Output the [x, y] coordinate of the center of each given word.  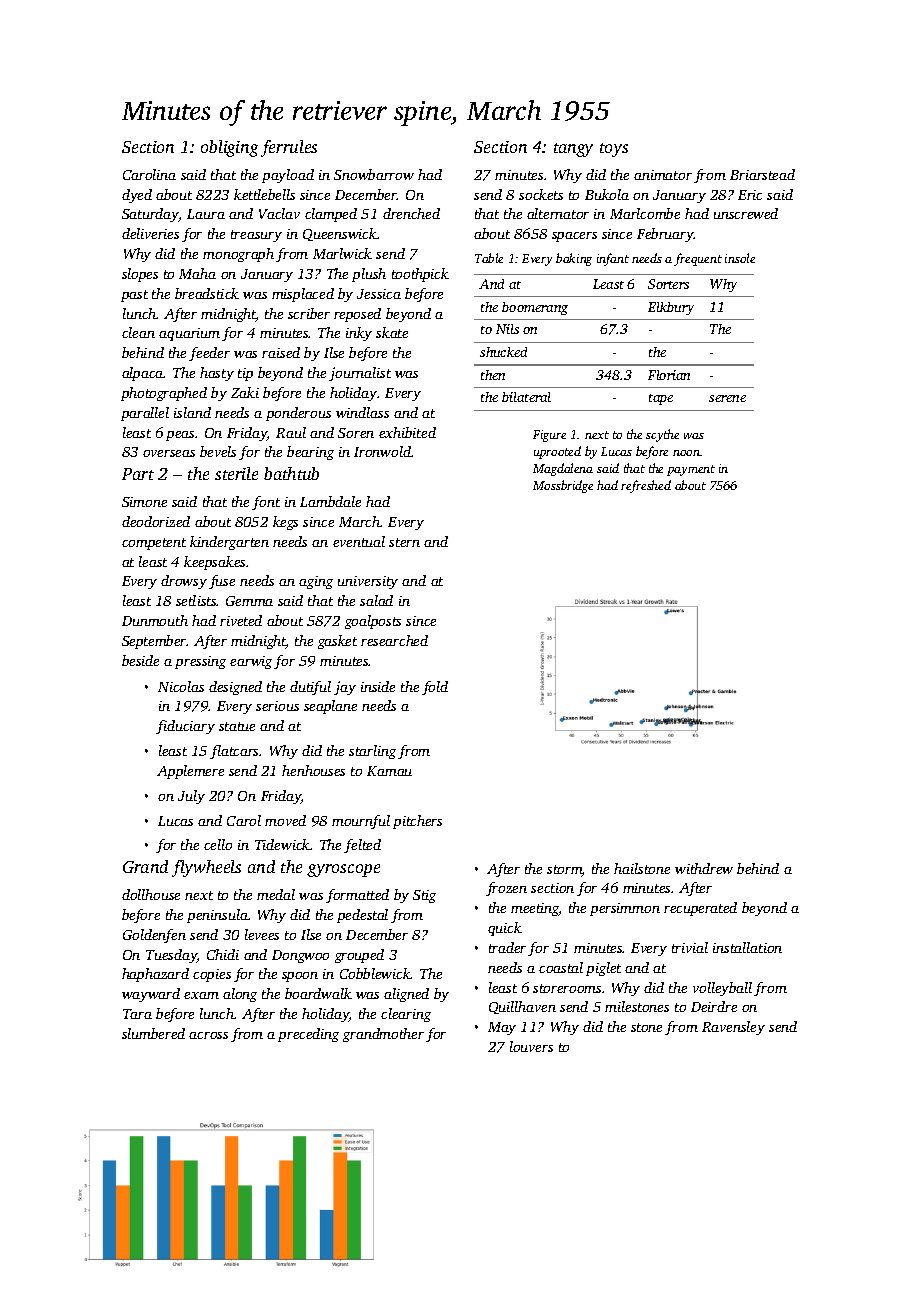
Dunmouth [155, 620]
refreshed [646, 486]
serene [727, 398]
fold [435, 688]
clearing [406, 1015]
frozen [506, 889]
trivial [690, 947]
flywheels [206, 868]
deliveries [150, 233]
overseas [169, 453]
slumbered [153, 1033]
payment [691, 470]
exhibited [407, 432]
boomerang [535, 308]
